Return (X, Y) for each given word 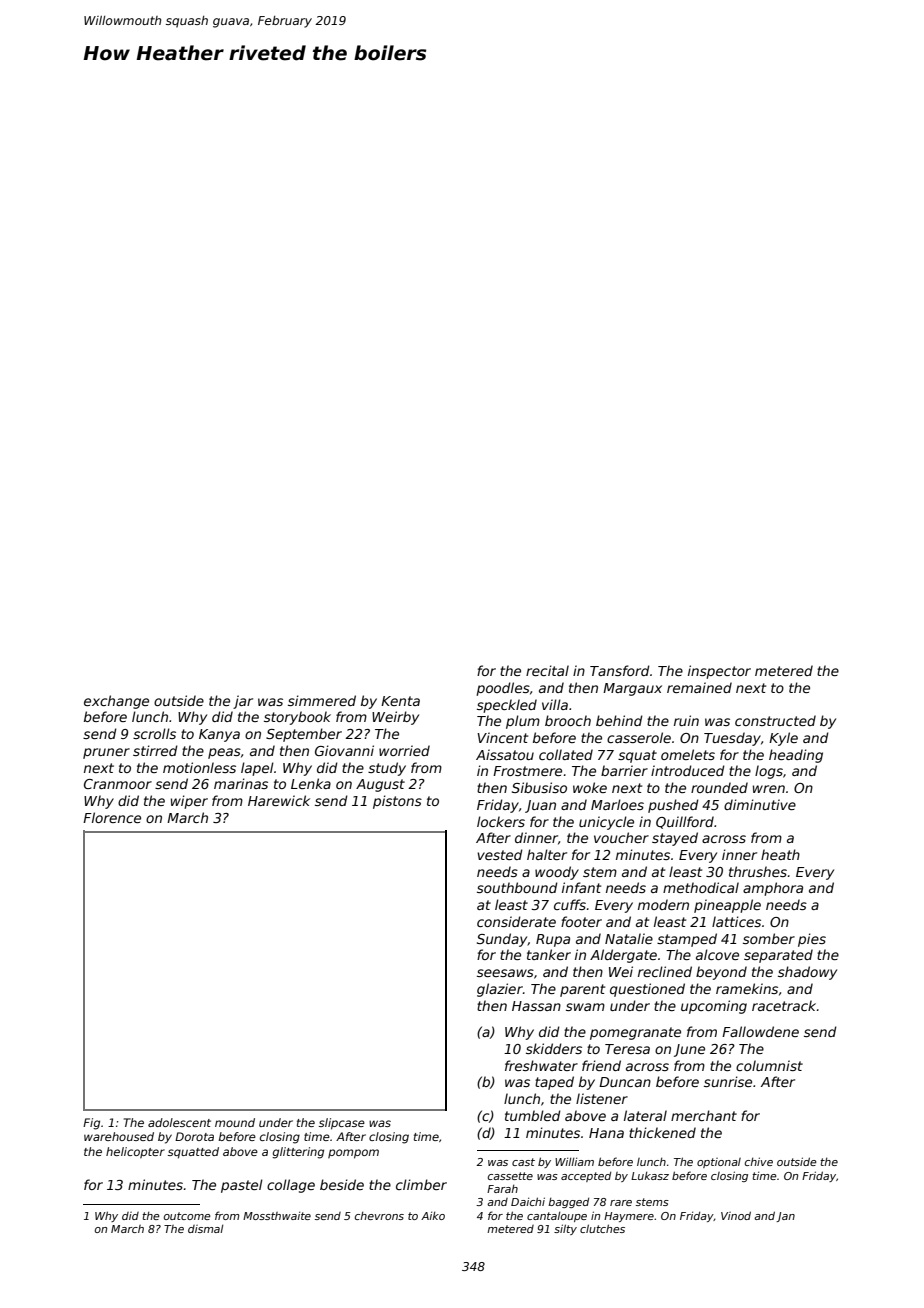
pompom (353, 1154)
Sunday (502, 940)
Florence (112, 817)
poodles (503, 689)
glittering (298, 1153)
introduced (688, 770)
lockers (501, 821)
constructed (775, 720)
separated (778, 956)
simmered (322, 700)
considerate (516, 921)
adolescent (179, 1122)
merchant (704, 1115)
